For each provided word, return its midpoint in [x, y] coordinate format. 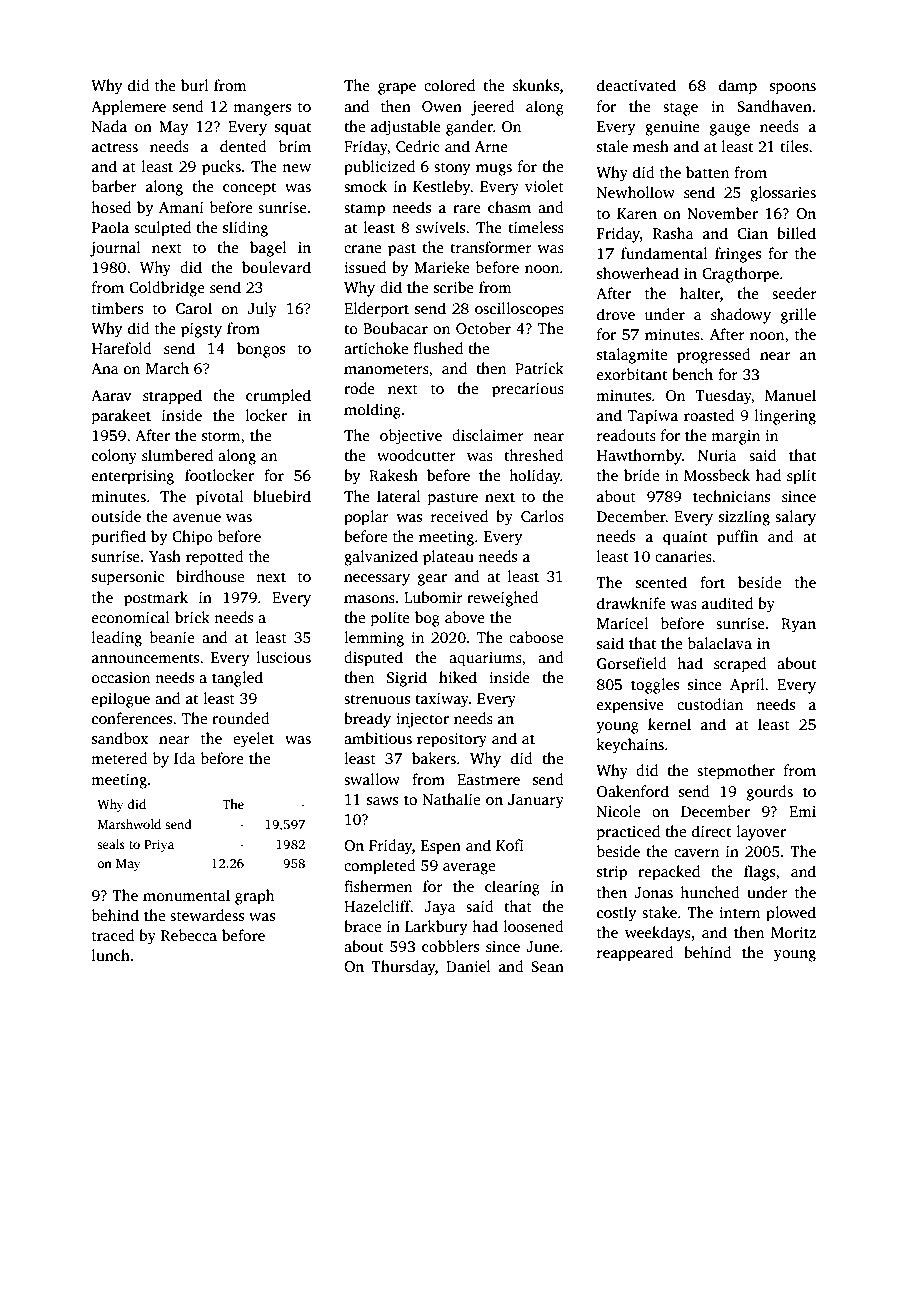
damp [738, 87]
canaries [683, 557]
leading [117, 639]
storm [221, 436]
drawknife [631, 603]
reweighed [503, 599]
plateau [448, 558]
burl [195, 85]
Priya [159, 845]
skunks [536, 85]
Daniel [468, 966]
